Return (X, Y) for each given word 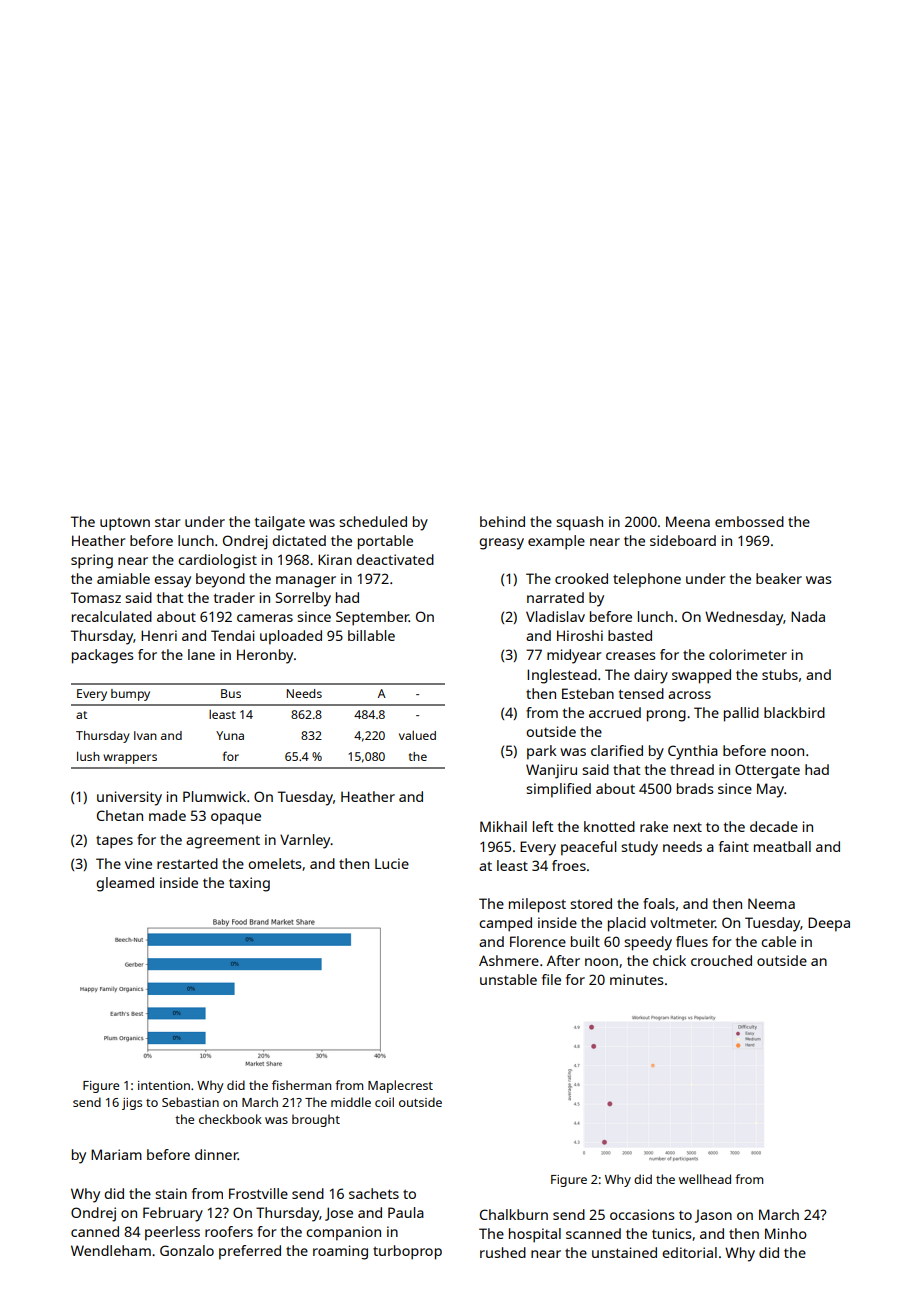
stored (591, 903)
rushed (503, 1252)
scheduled (373, 521)
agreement (223, 842)
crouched (721, 960)
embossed (749, 521)
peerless (172, 1233)
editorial (689, 1252)
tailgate (280, 523)
